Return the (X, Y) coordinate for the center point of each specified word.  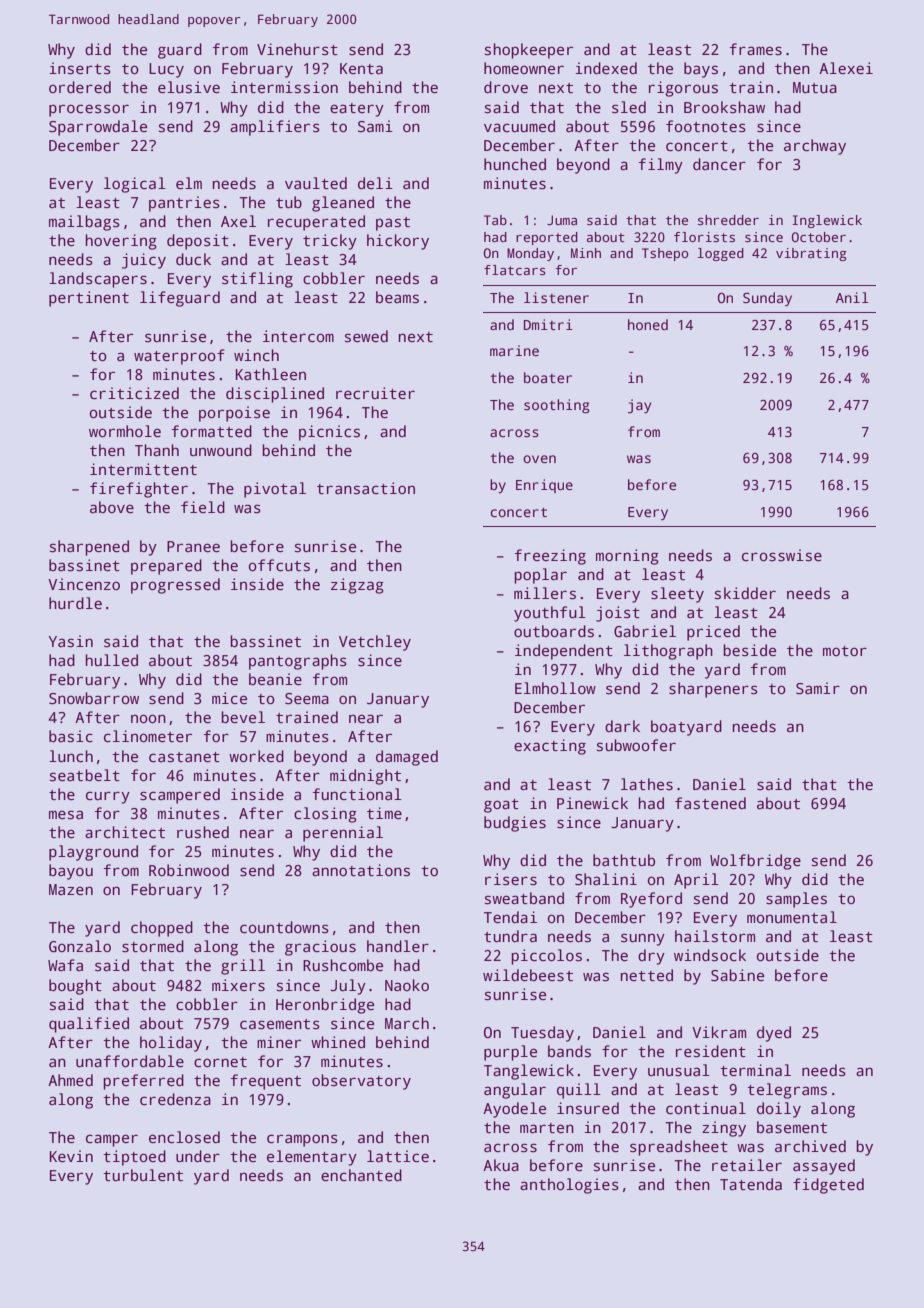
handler (398, 946)
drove (506, 87)
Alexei (846, 68)
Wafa (65, 965)
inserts (80, 68)
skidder (745, 593)
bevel (243, 717)
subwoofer (636, 745)
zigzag (357, 586)
